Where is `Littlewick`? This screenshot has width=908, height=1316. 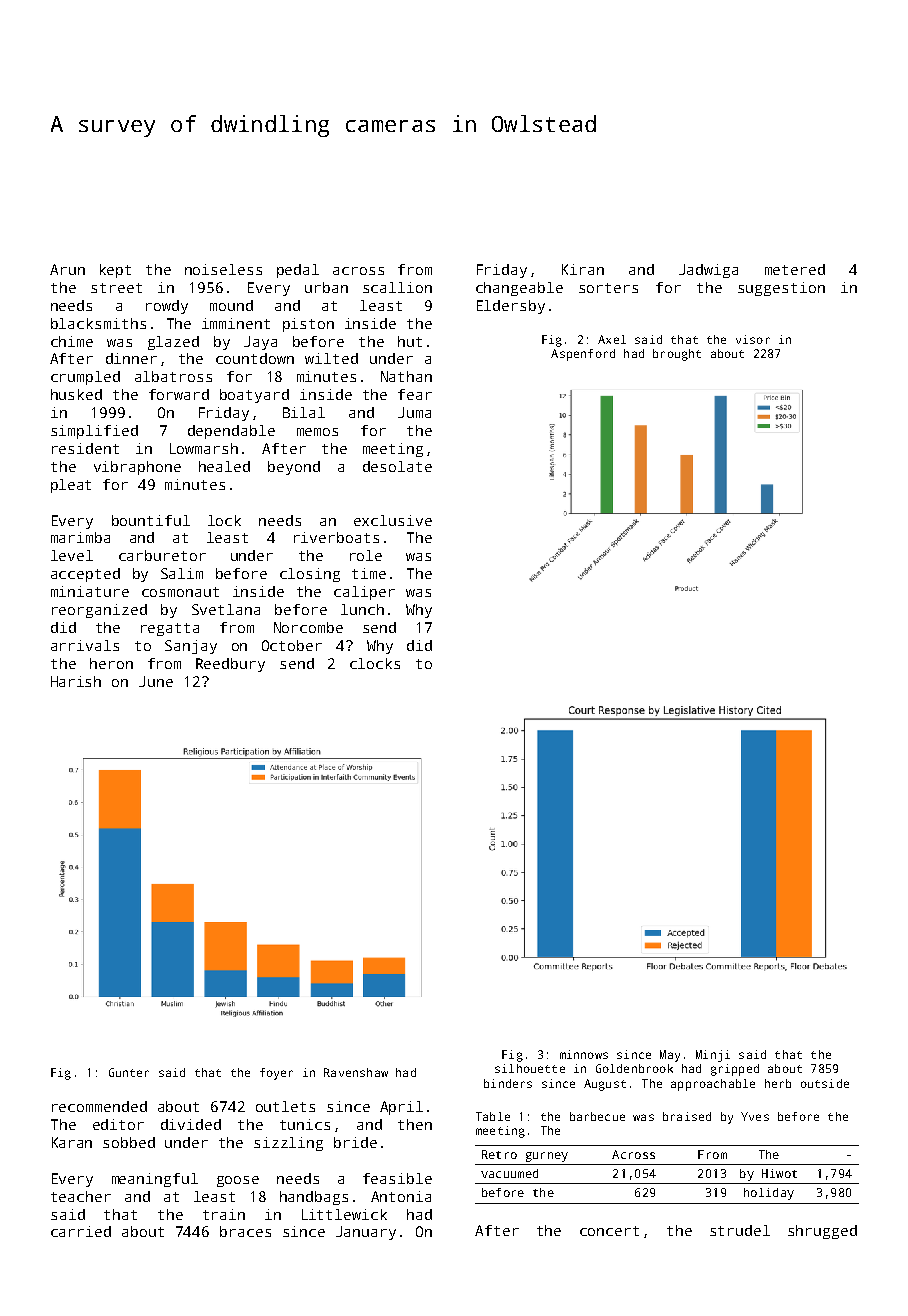 Littlewick is located at coordinates (344, 1214).
